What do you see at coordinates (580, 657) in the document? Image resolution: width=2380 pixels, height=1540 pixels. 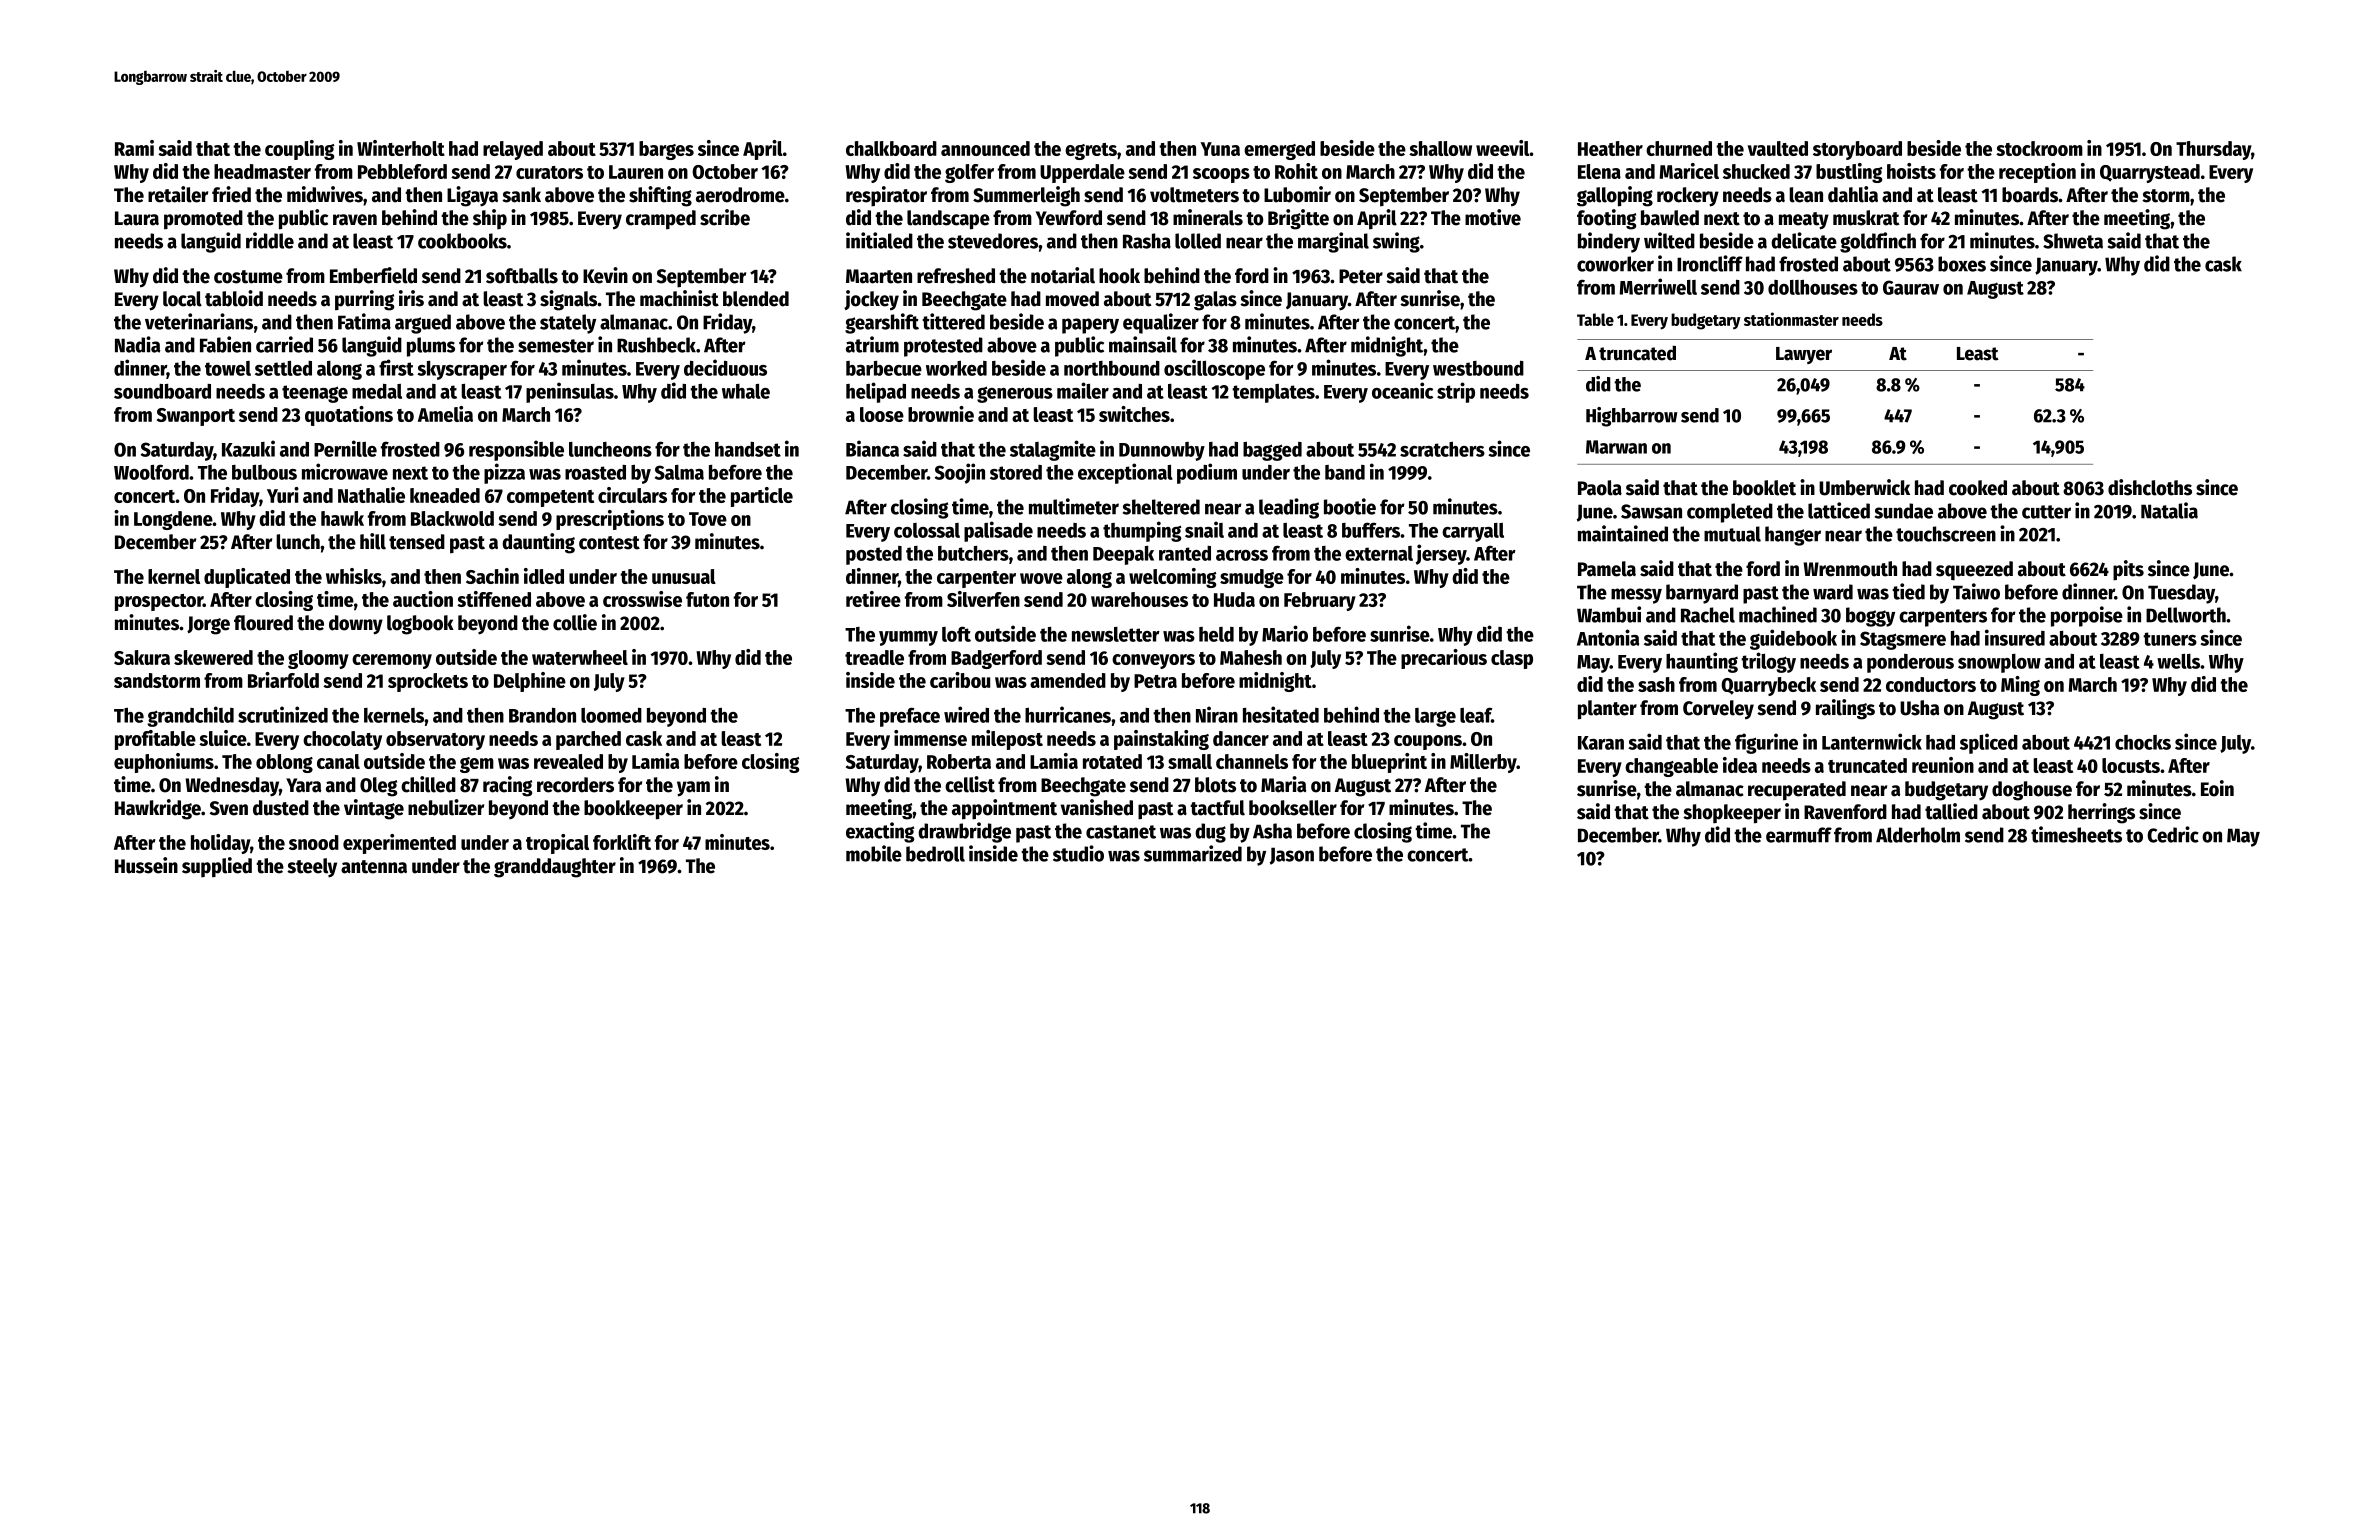 I see `waterwheel` at bounding box center [580, 657].
